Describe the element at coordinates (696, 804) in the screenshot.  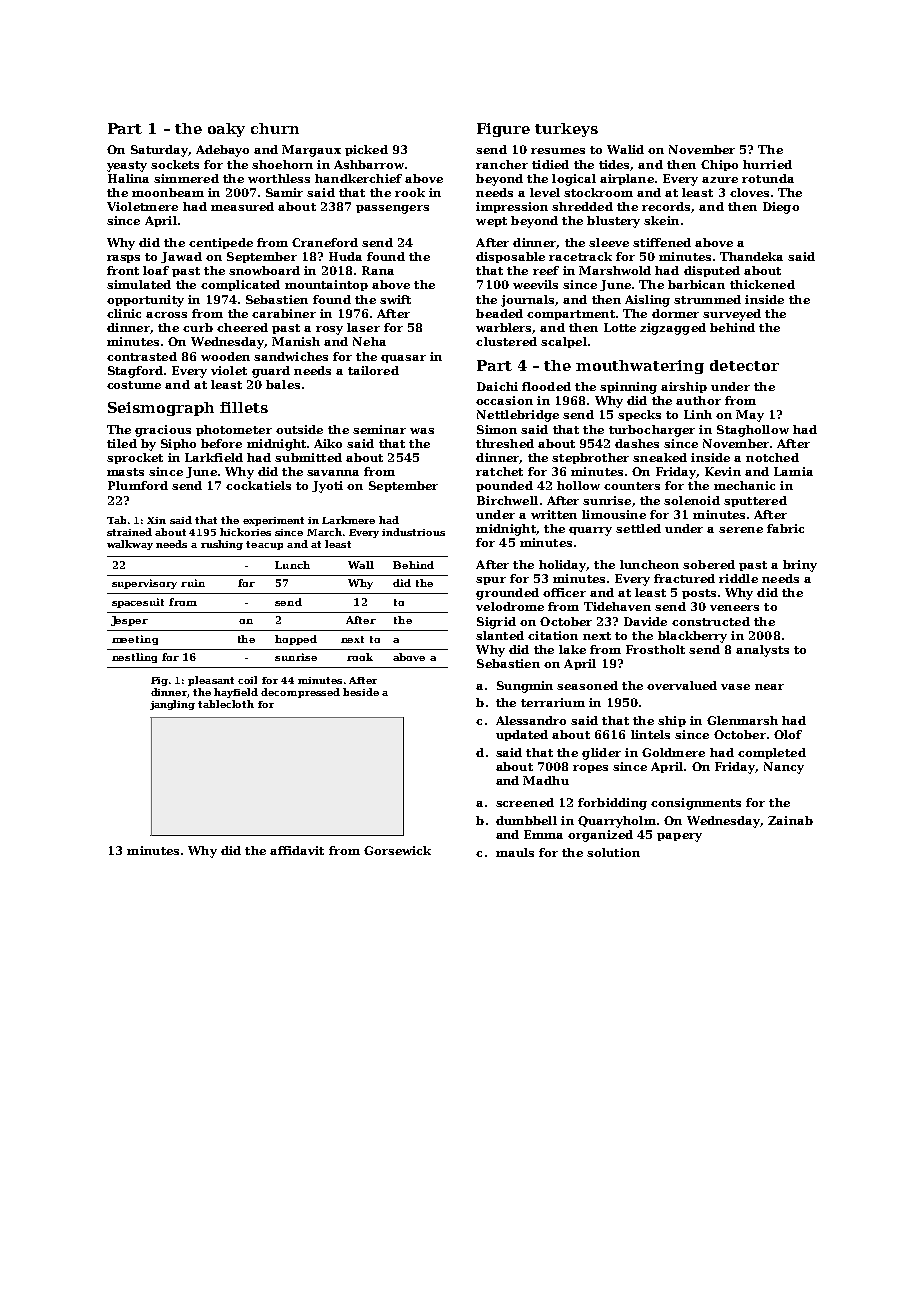
I see `consignments` at that location.
